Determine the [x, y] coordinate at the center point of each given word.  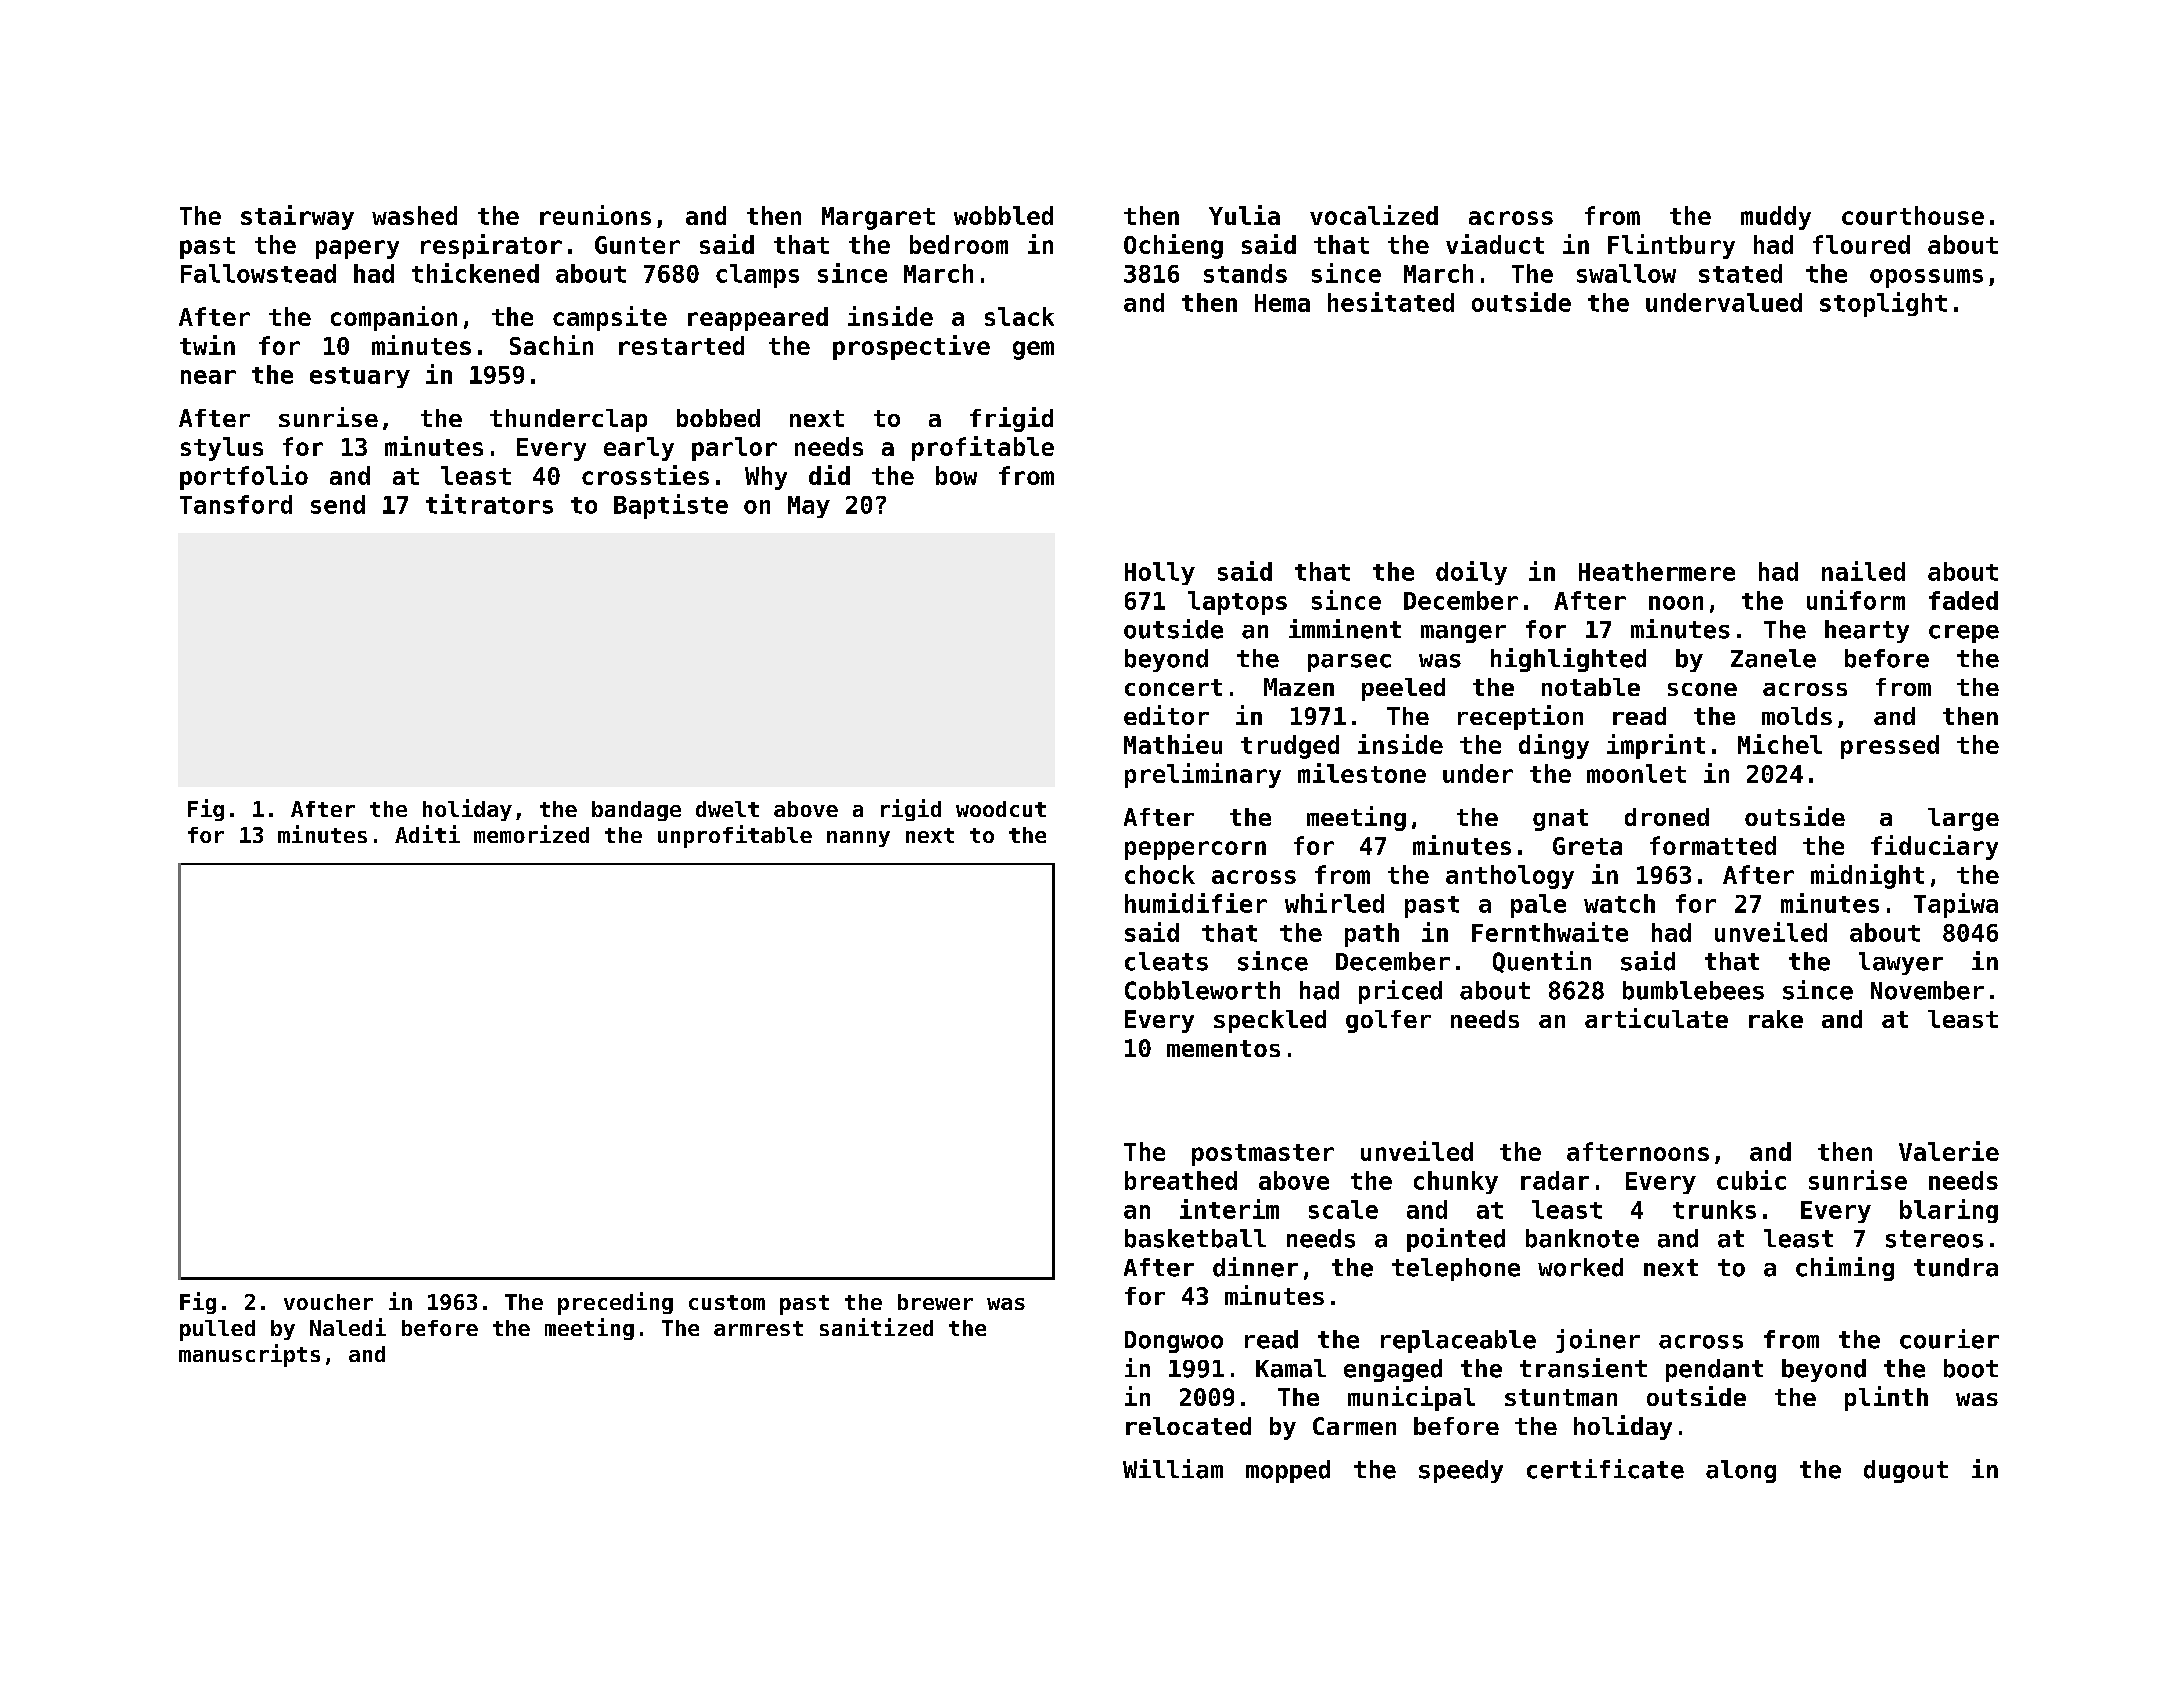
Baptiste [671, 506]
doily [1471, 573]
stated [1740, 273]
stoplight [1883, 304]
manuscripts [249, 1355]
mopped [1288, 1471]
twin [207, 345]
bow [956, 475]
